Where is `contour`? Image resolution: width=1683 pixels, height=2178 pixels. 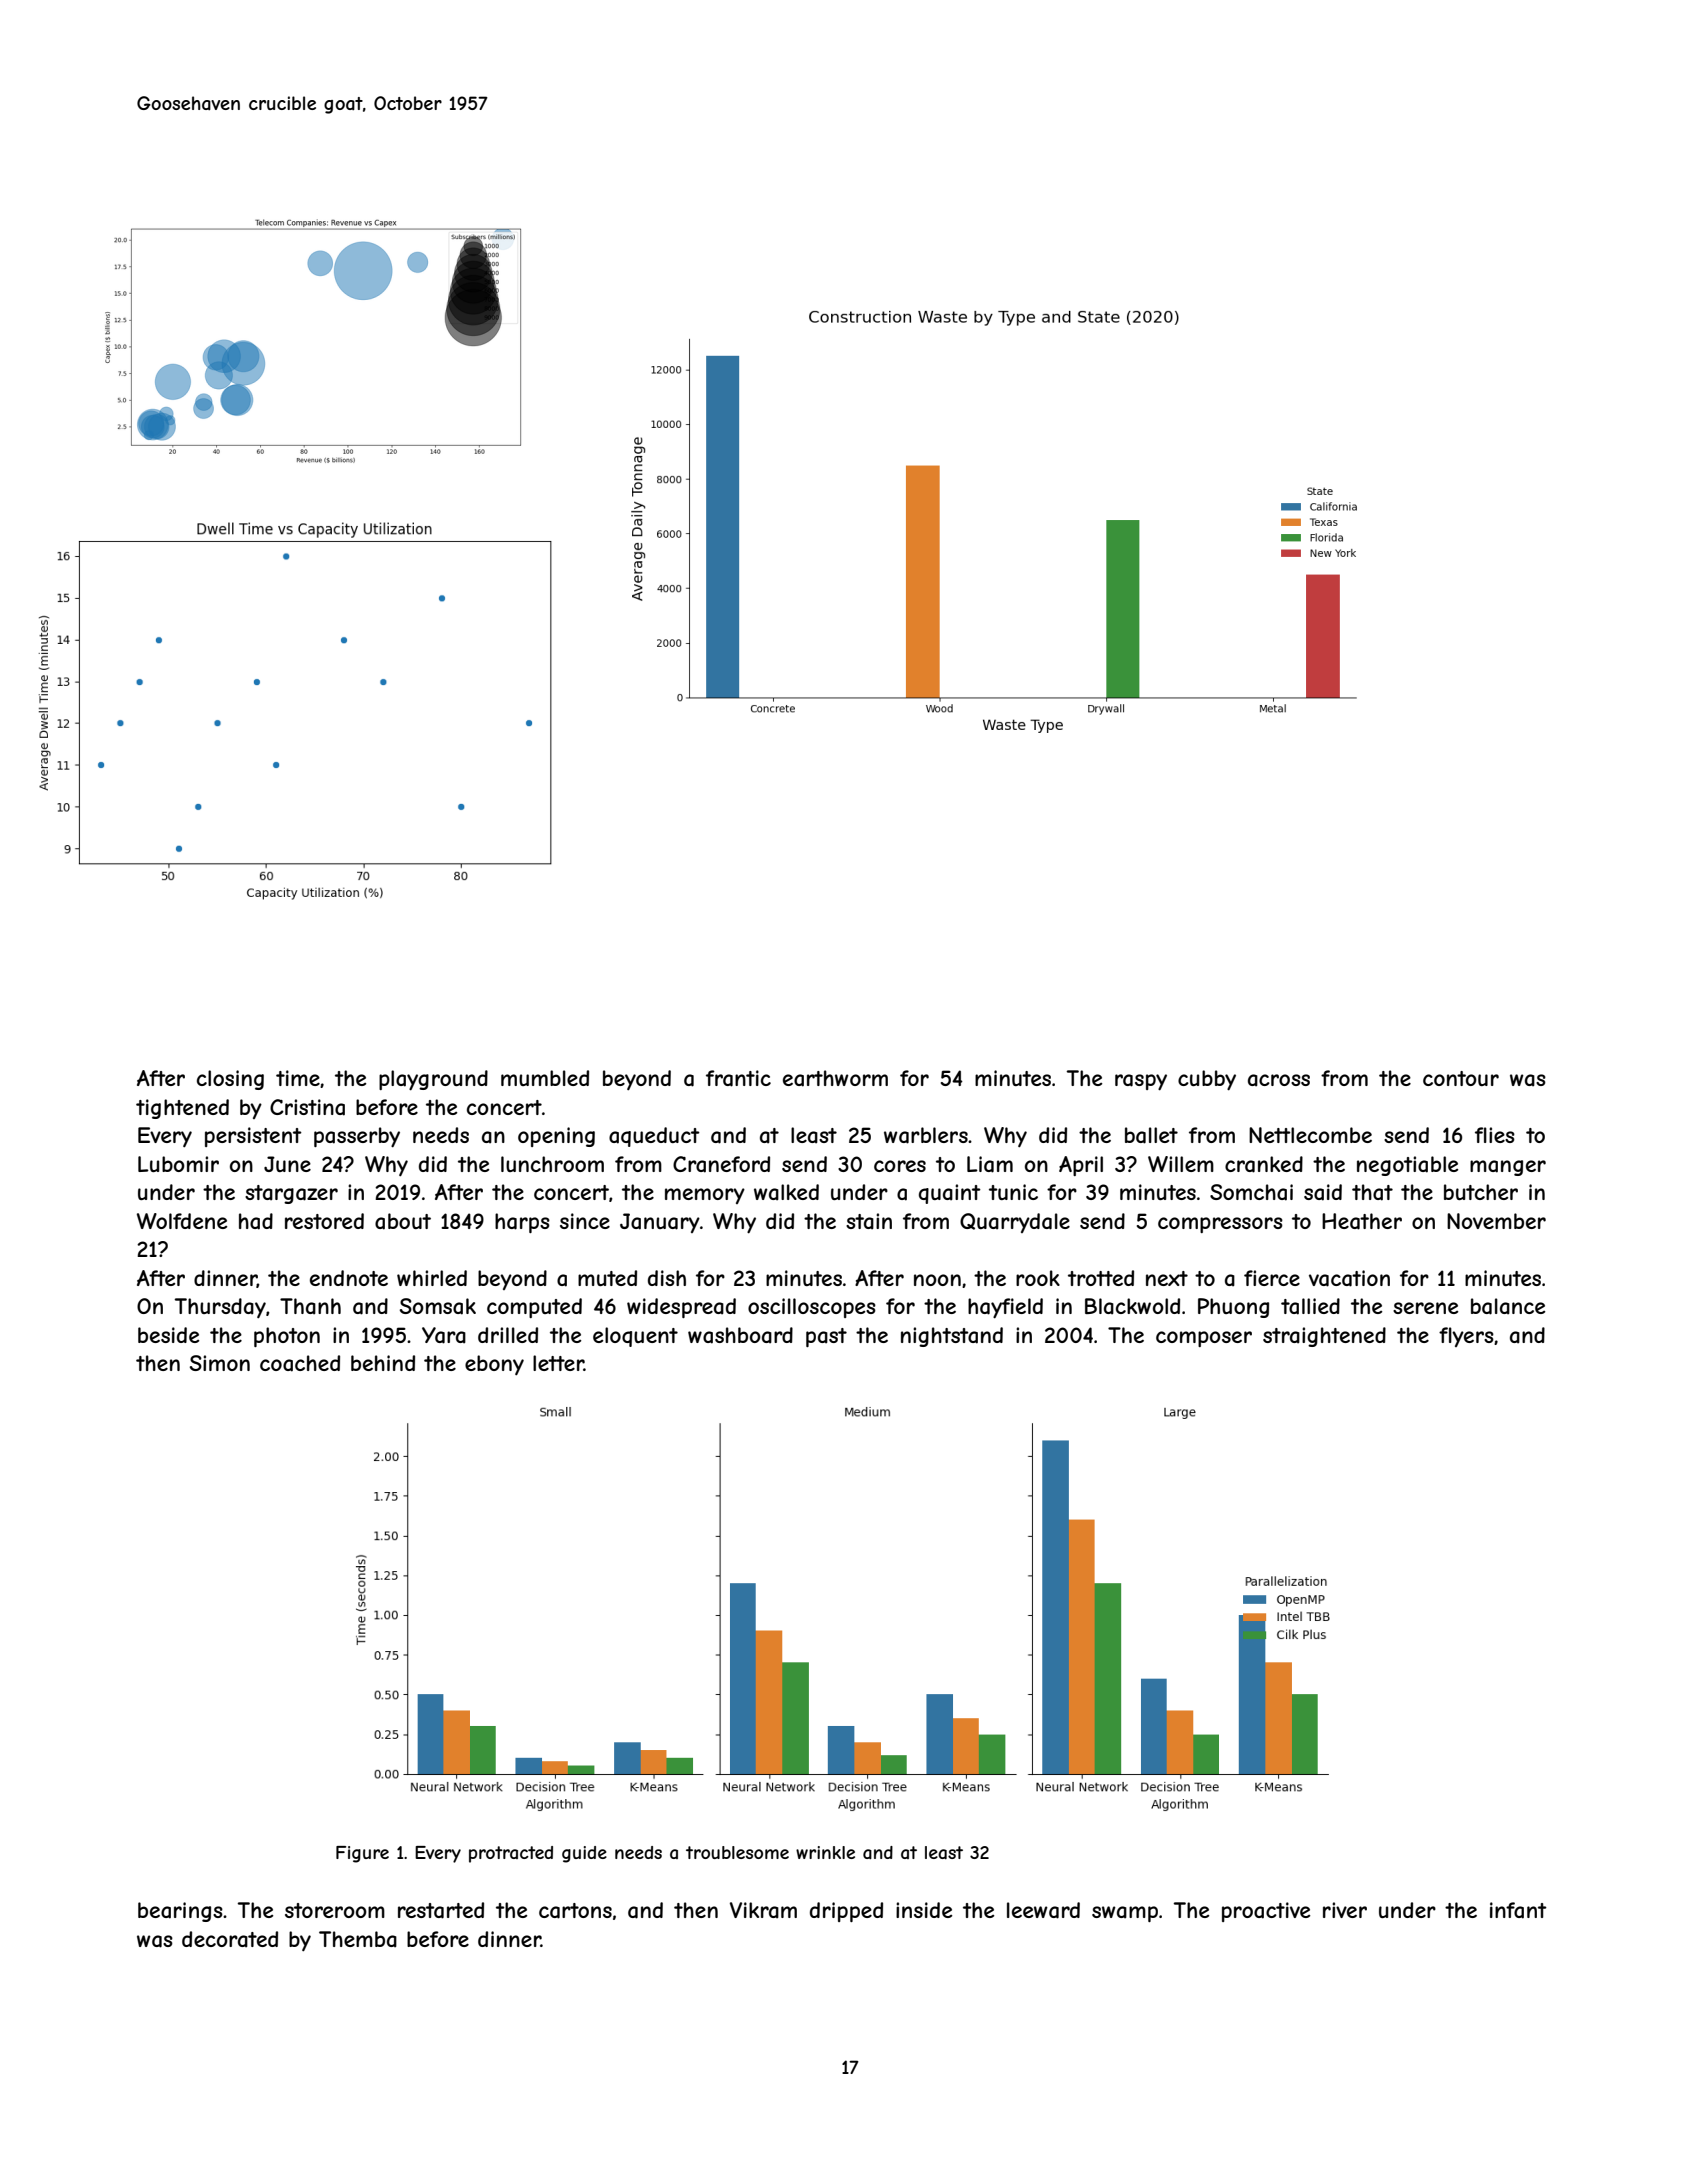
contour is located at coordinates (1461, 1078).
